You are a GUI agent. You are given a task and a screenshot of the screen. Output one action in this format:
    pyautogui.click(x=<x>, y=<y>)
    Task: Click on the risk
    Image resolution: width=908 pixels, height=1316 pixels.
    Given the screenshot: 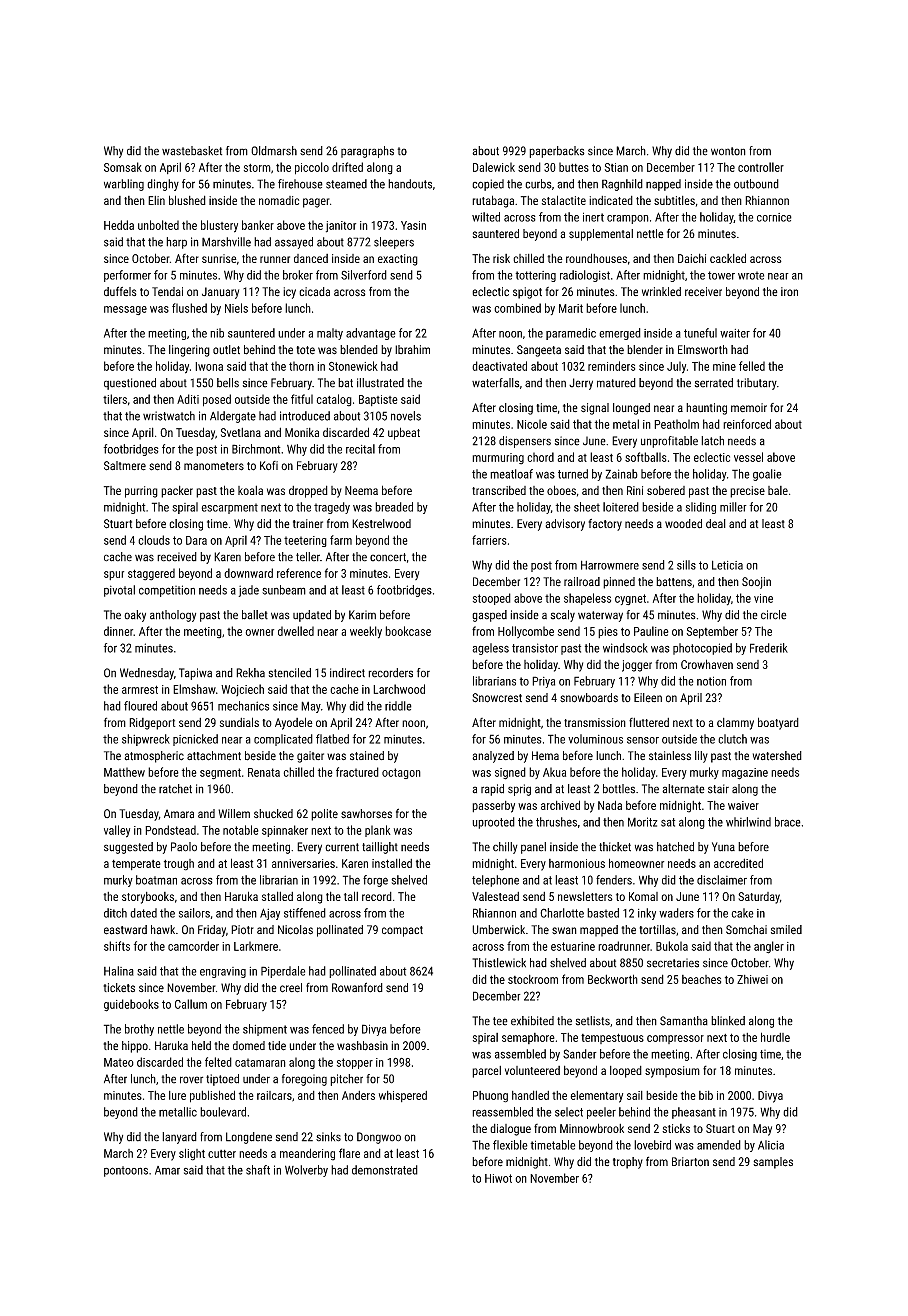 What is the action you would take?
    pyautogui.click(x=501, y=258)
